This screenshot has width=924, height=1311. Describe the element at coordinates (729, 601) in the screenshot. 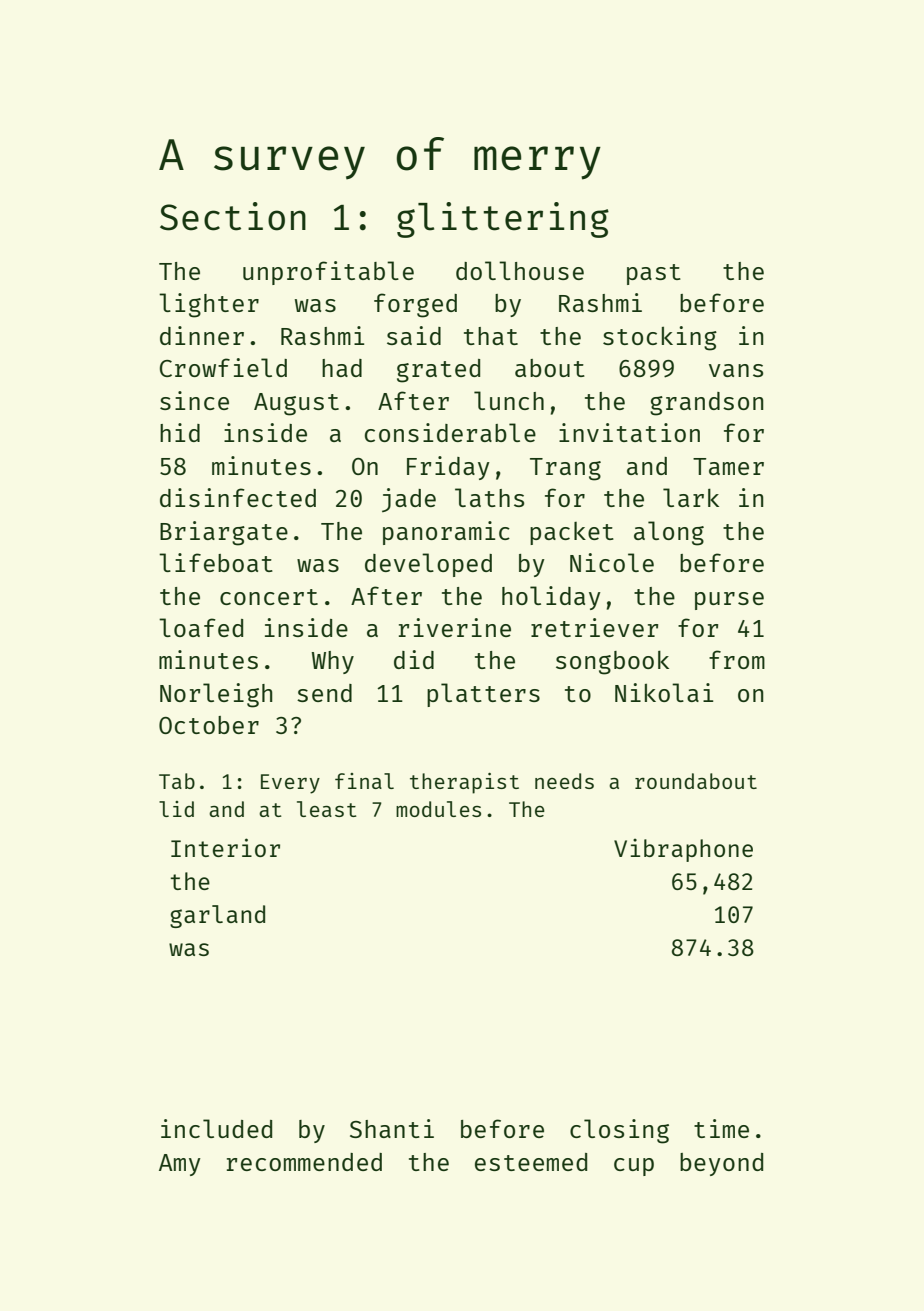

I see `purse` at that location.
